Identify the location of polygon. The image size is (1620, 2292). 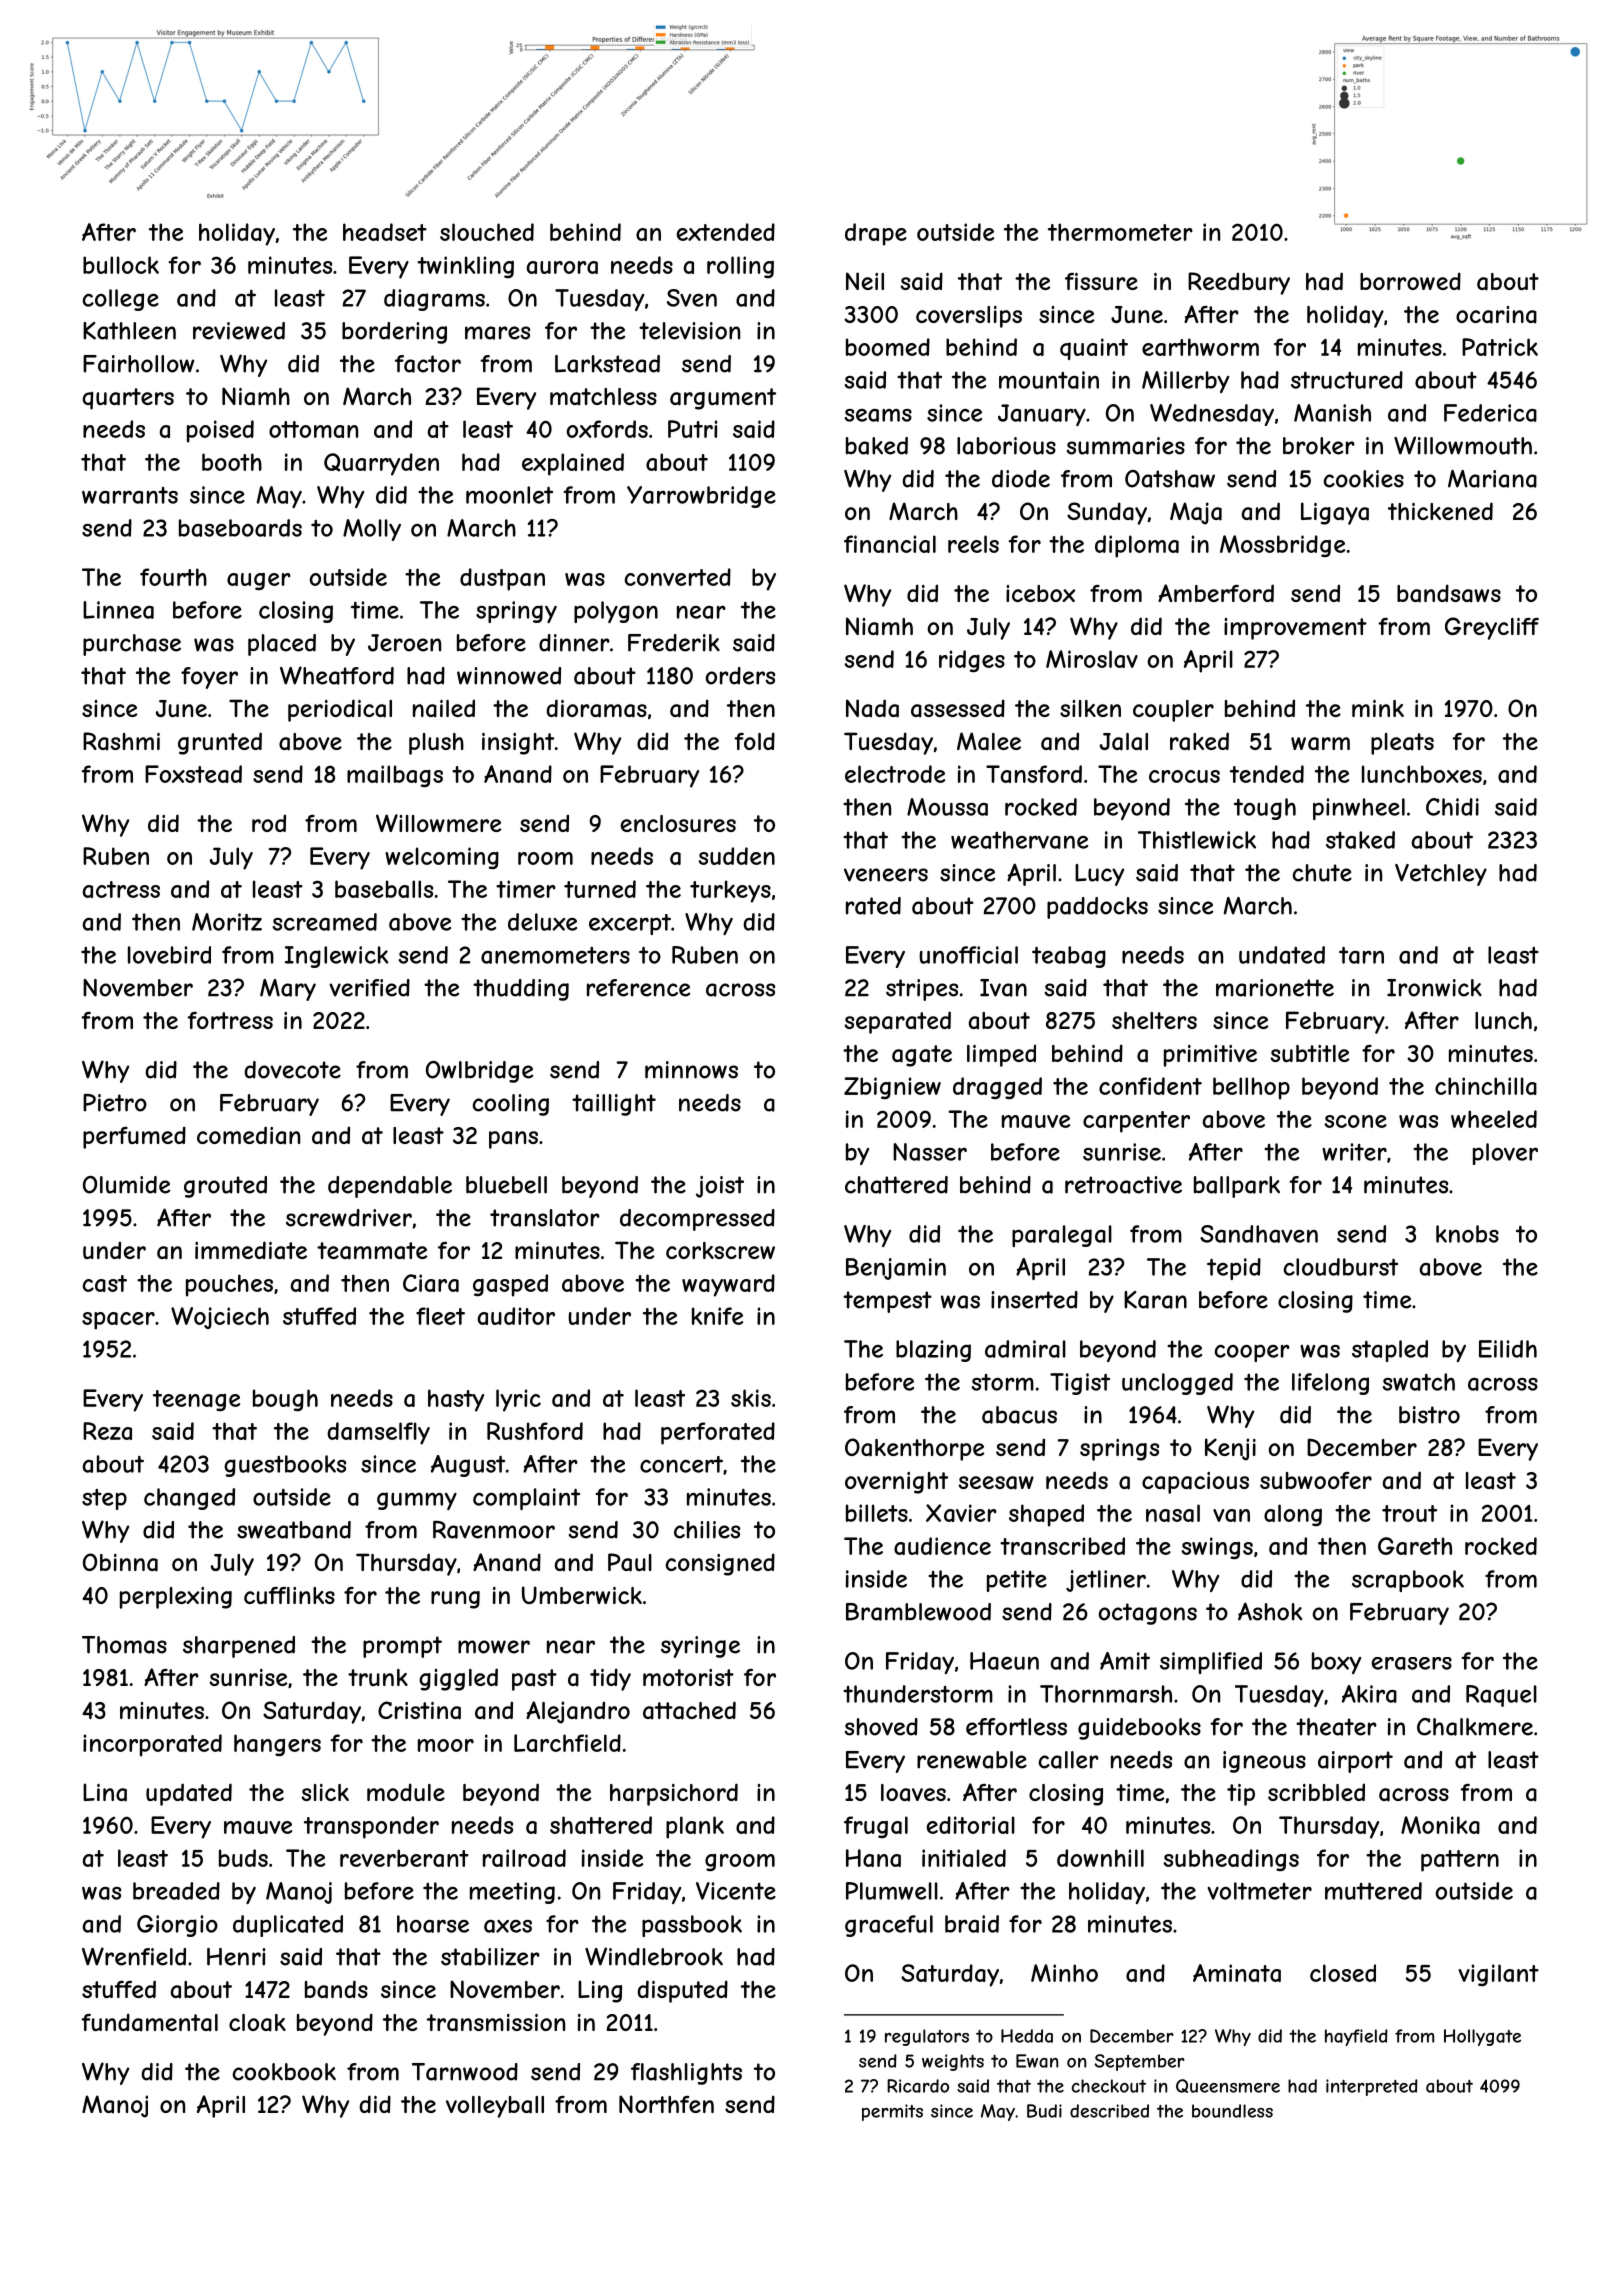
(616, 612).
